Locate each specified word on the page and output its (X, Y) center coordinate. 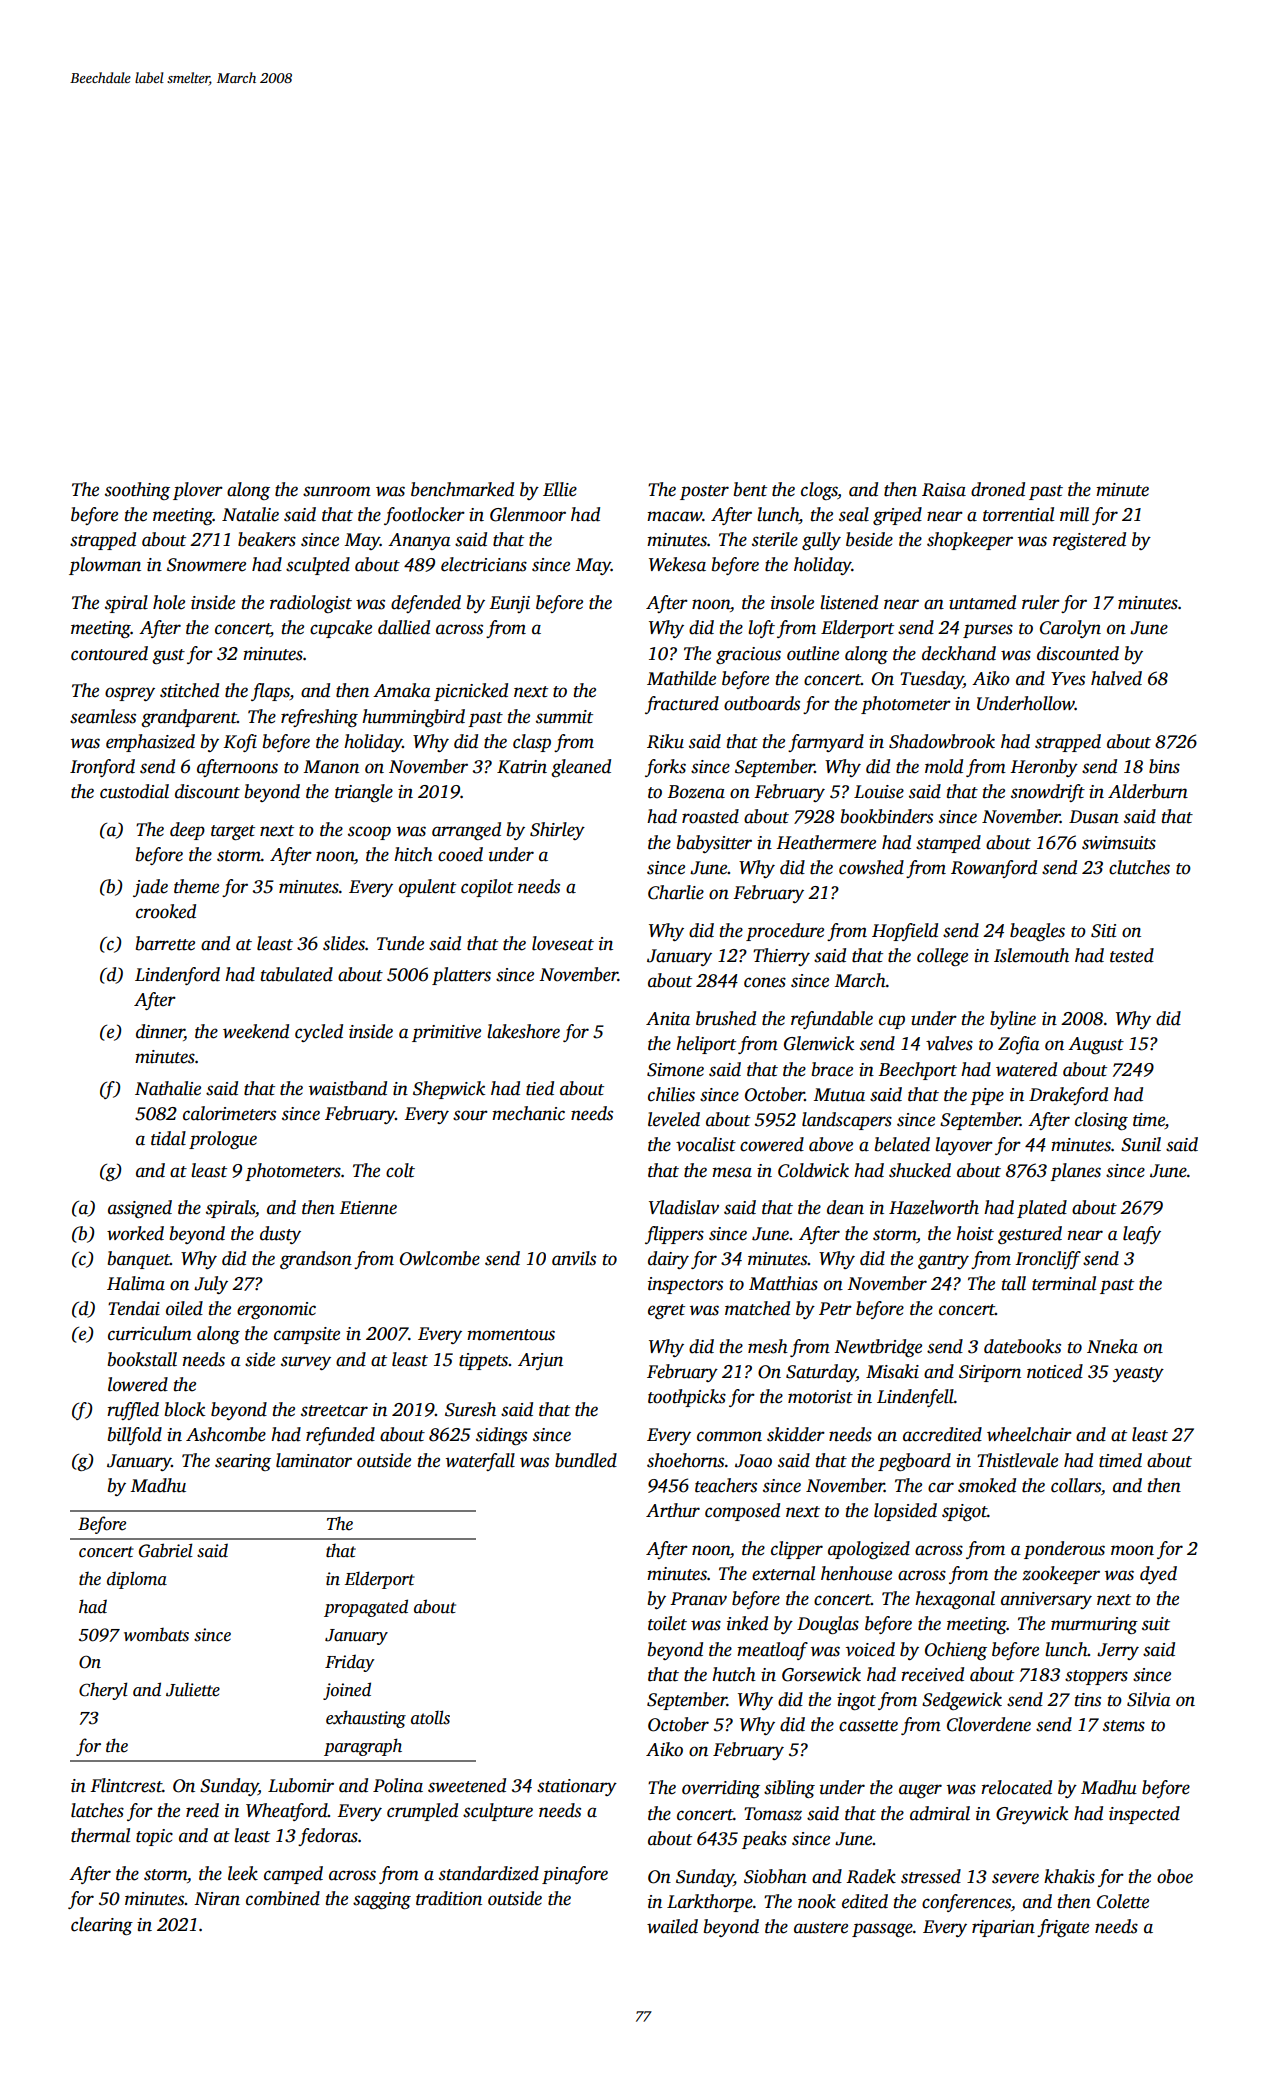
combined (283, 1898)
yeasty (1138, 1374)
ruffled (133, 1411)
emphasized (150, 743)
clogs (819, 491)
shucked (920, 1170)
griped (897, 516)
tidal (168, 1138)
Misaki (892, 1371)
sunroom (337, 491)
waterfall (480, 1462)
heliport (706, 1045)
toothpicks (687, 1398)
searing (243, 1462)
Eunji (509, 604)
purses (988, 631)
